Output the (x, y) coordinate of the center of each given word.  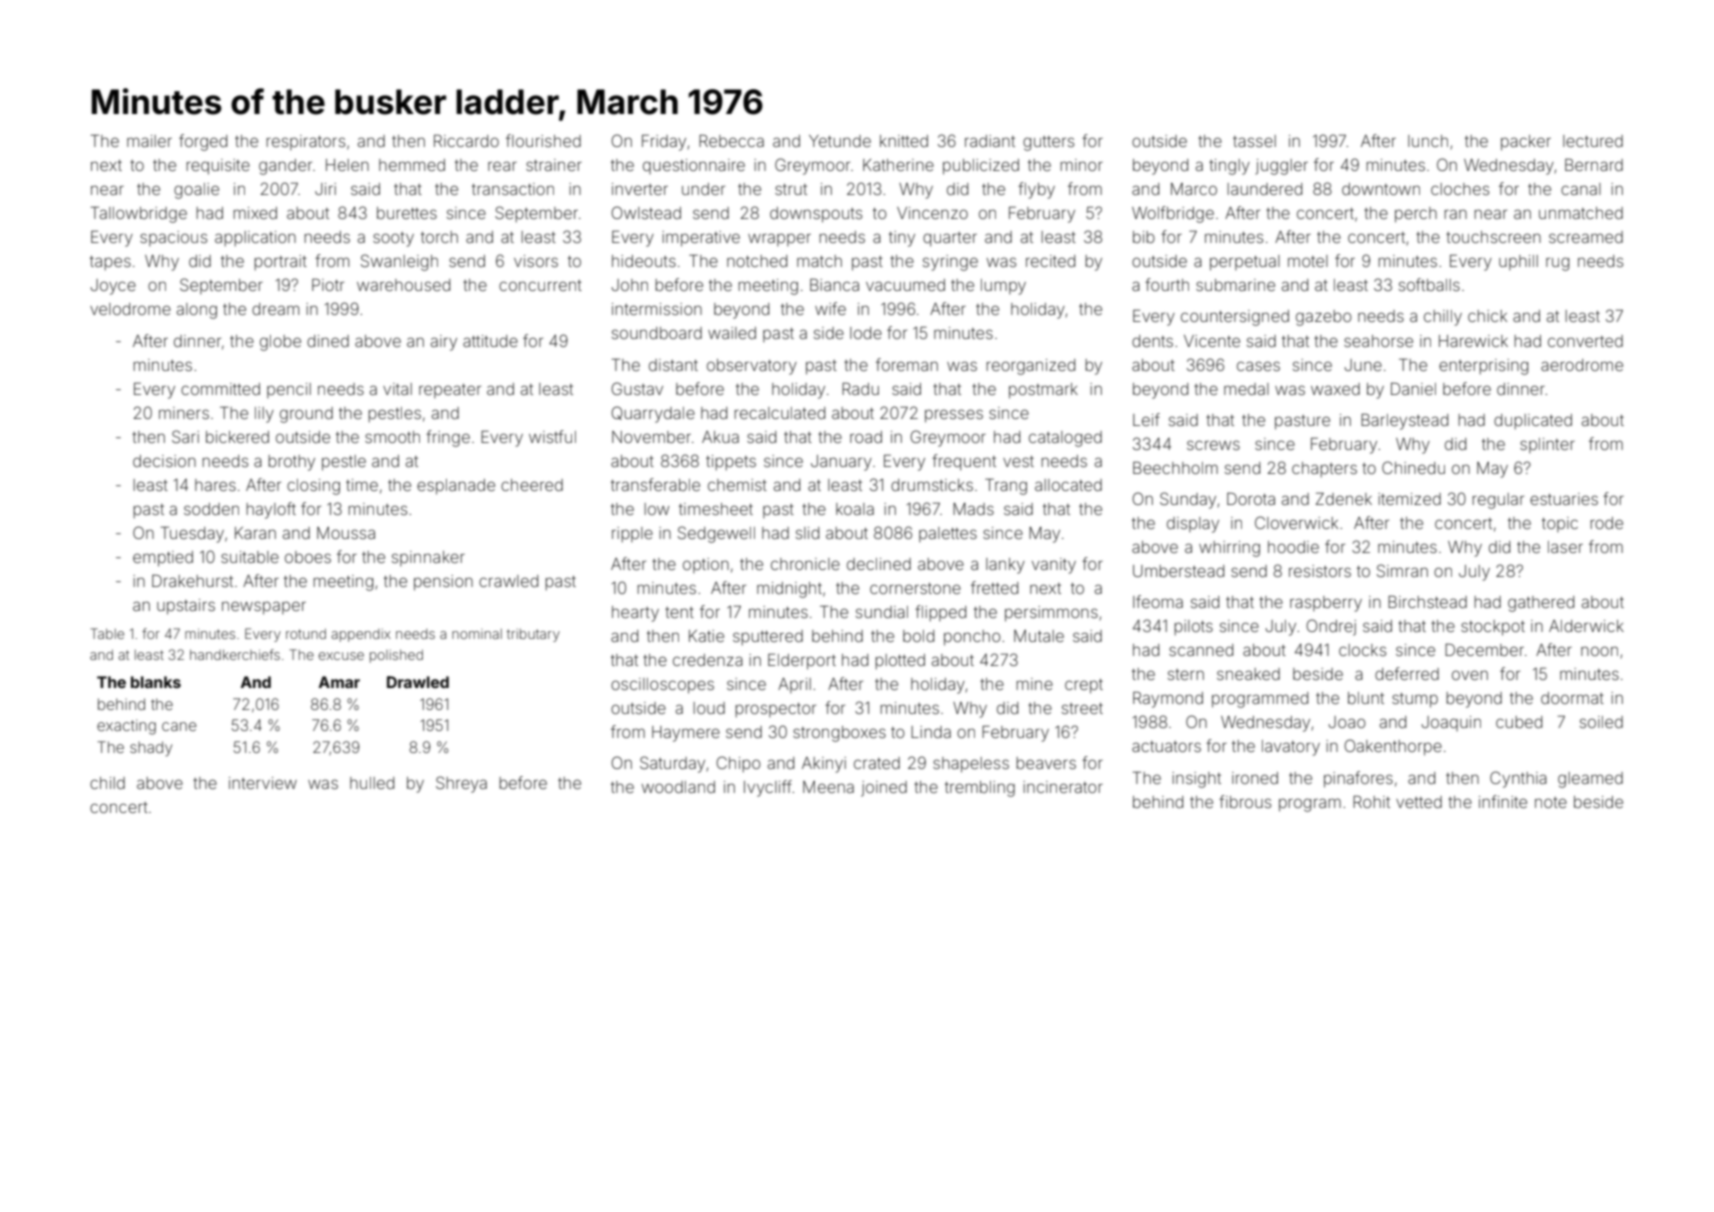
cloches (1460, 189)
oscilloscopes (662, 686)
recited (1050, 261)
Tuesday (192, 534)
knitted (904, 141)
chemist (737, 485)
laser (1565, 547)
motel (1308, 261)
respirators (305, 142)
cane (179, 726)
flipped (940, 613)
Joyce (113, 287)
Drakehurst (192, 580)
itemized (1409, 499)
